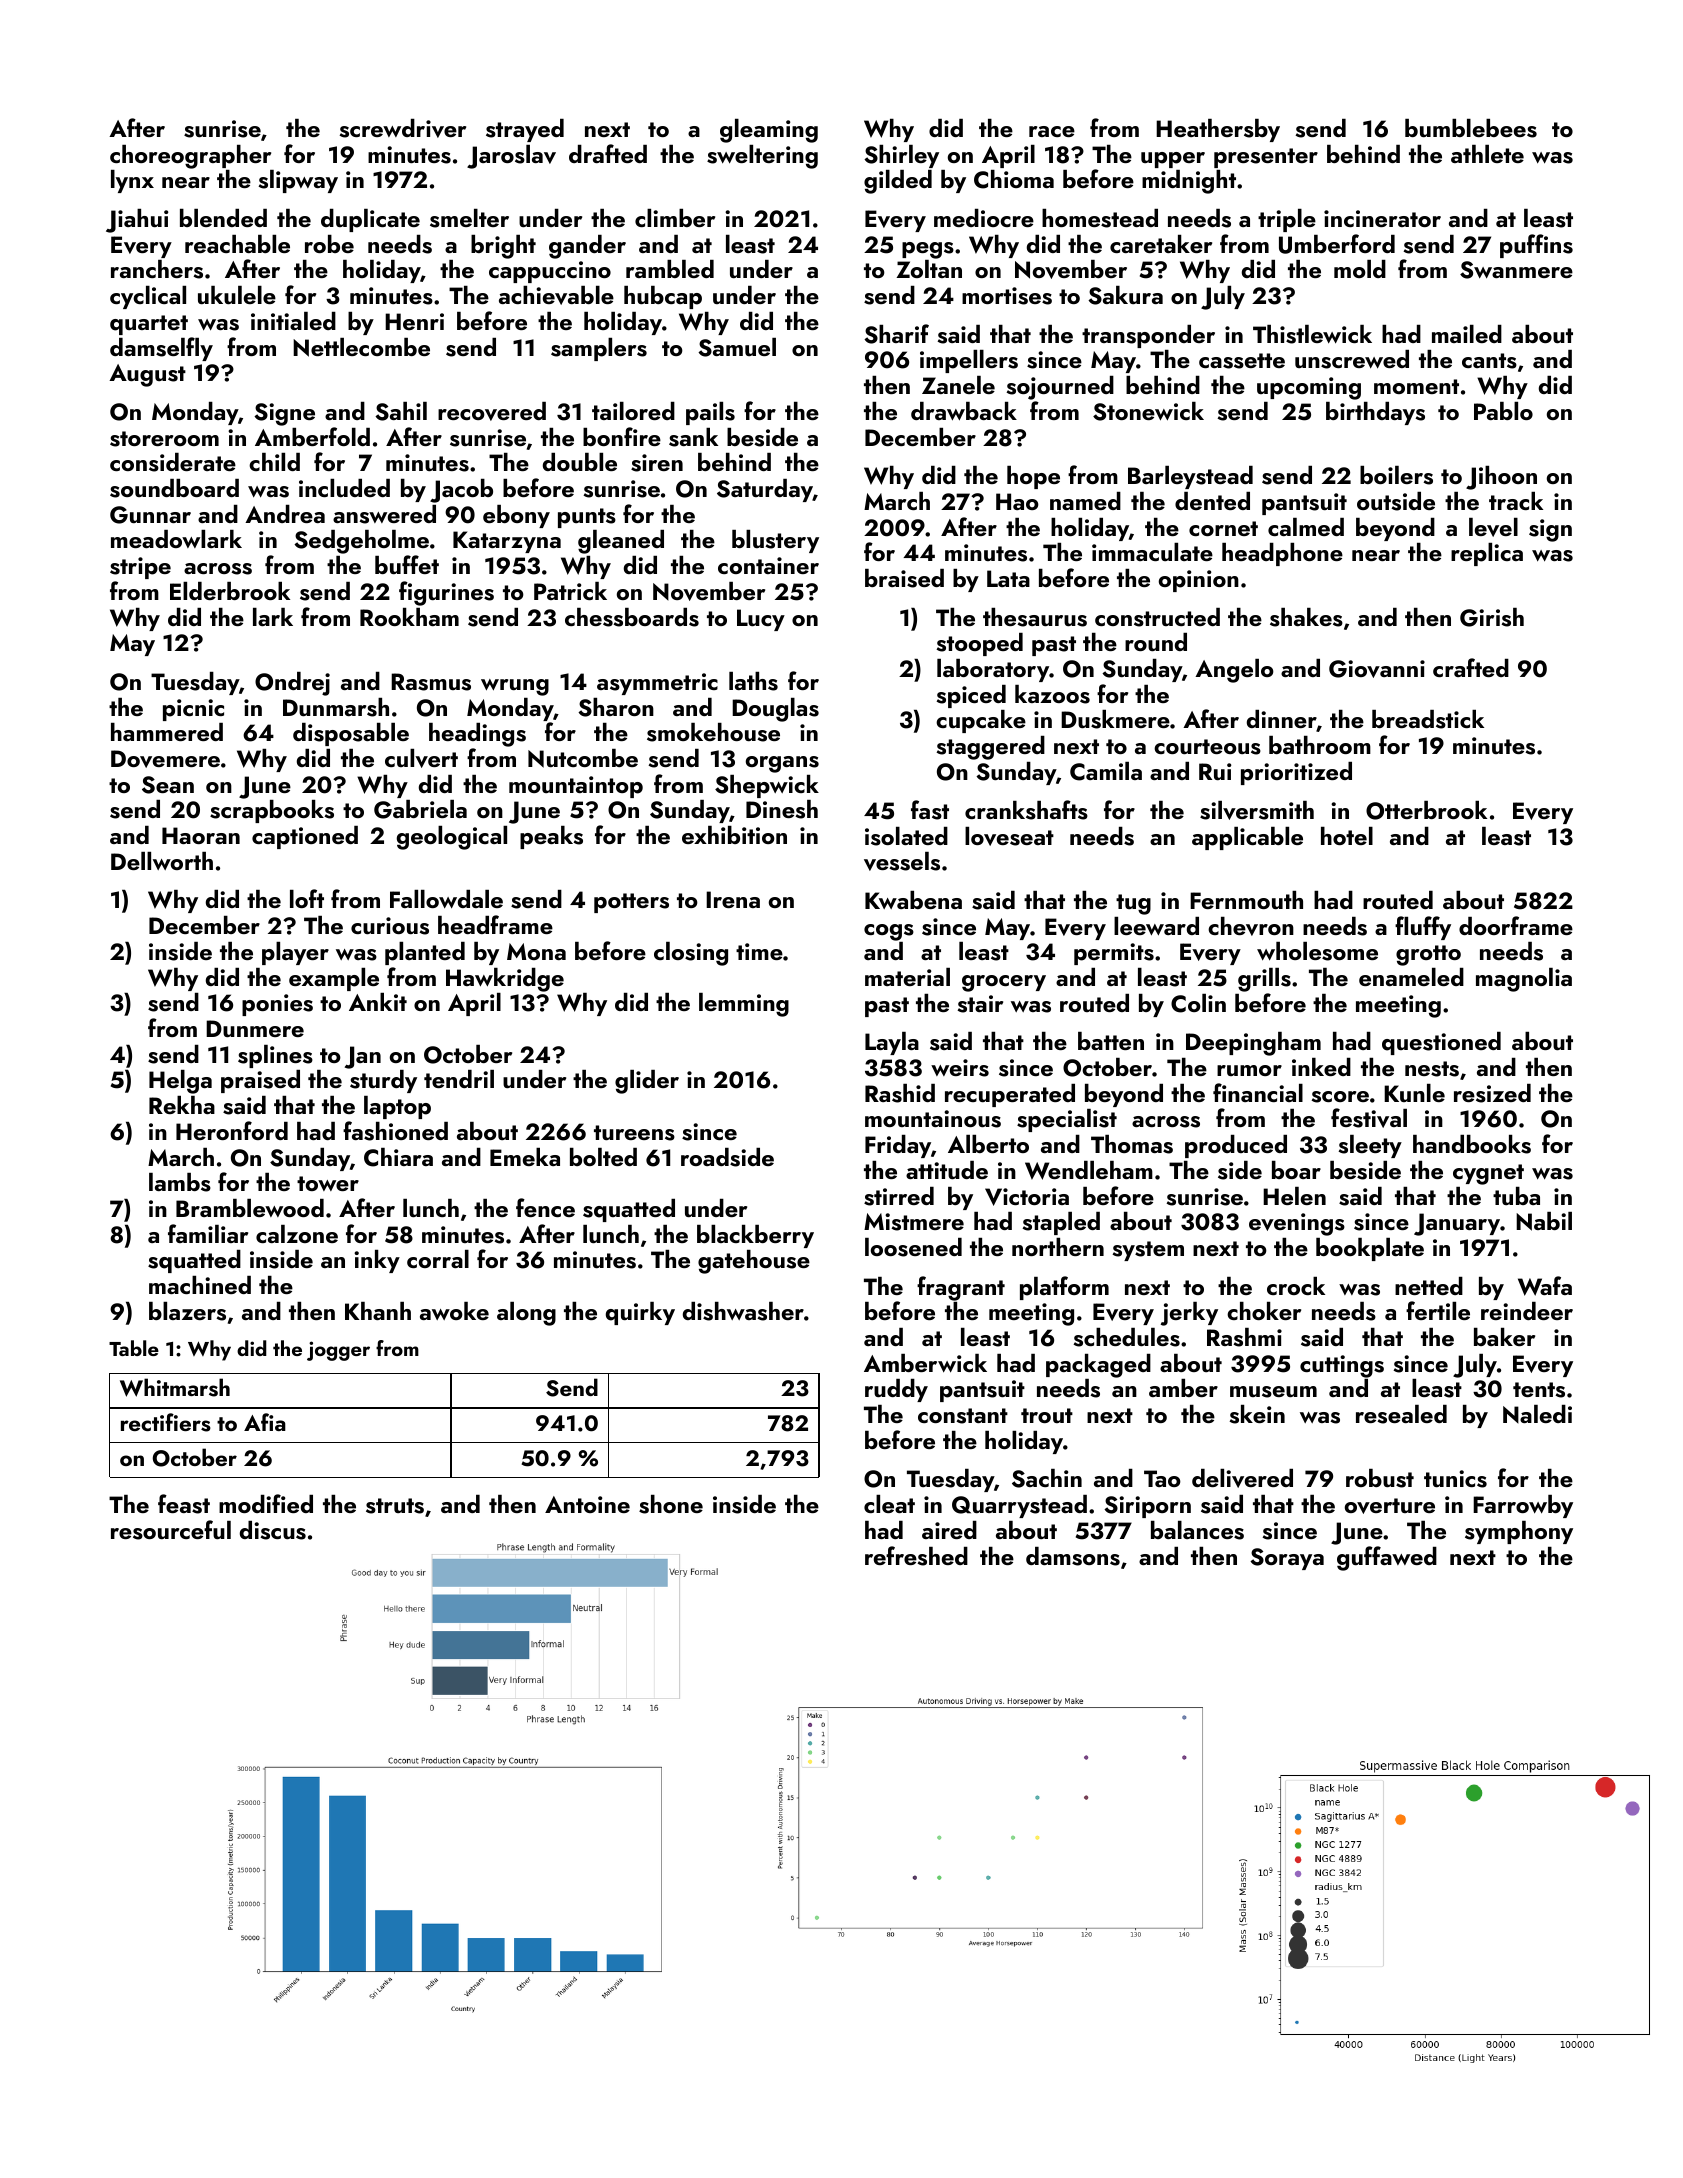  Describe the element at coordinates (274, 462) in the screenshot. I see `child` at that location.
